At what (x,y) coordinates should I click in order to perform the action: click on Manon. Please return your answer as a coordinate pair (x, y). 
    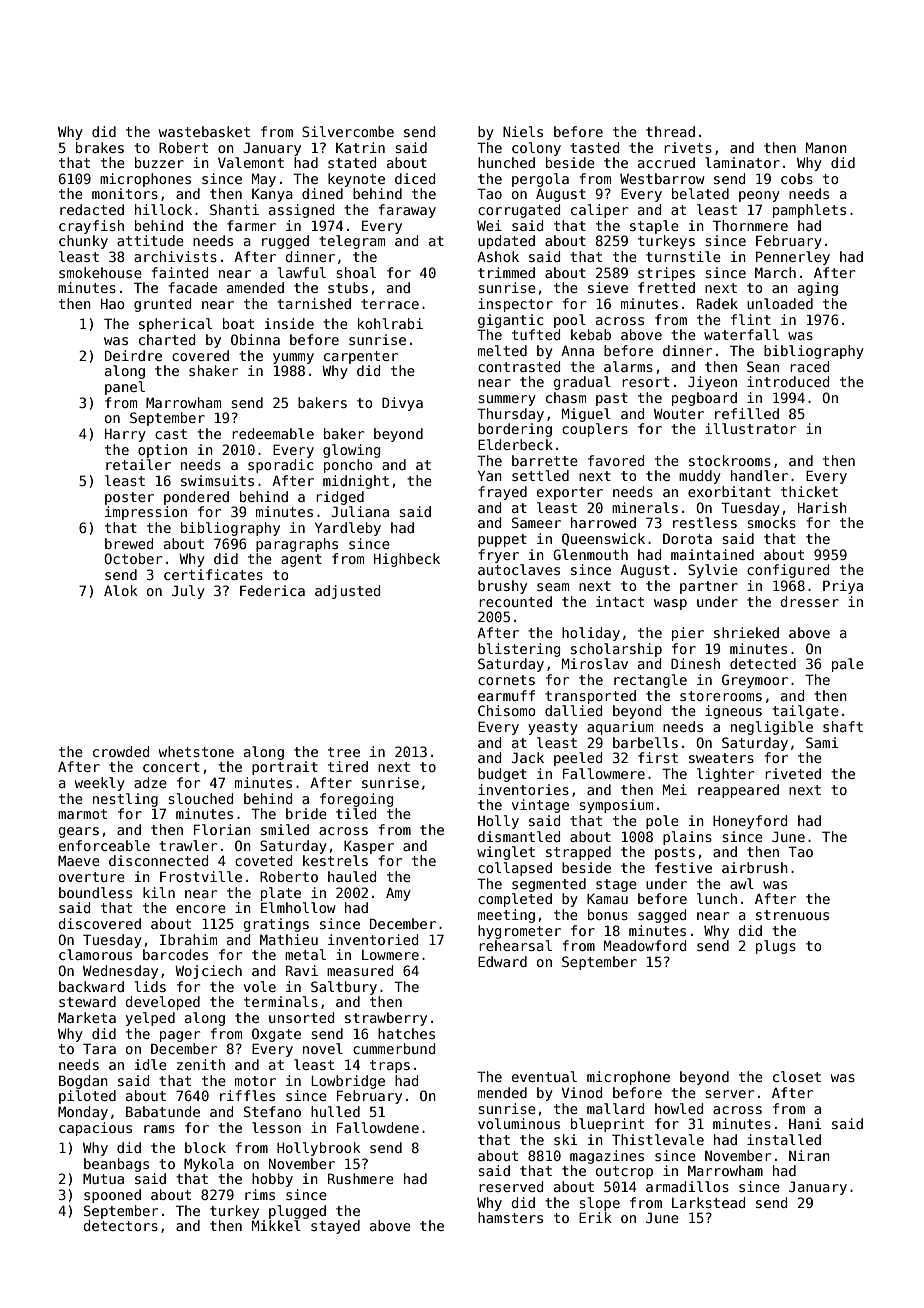
    Looking at the image, I should click on (826, 147).
